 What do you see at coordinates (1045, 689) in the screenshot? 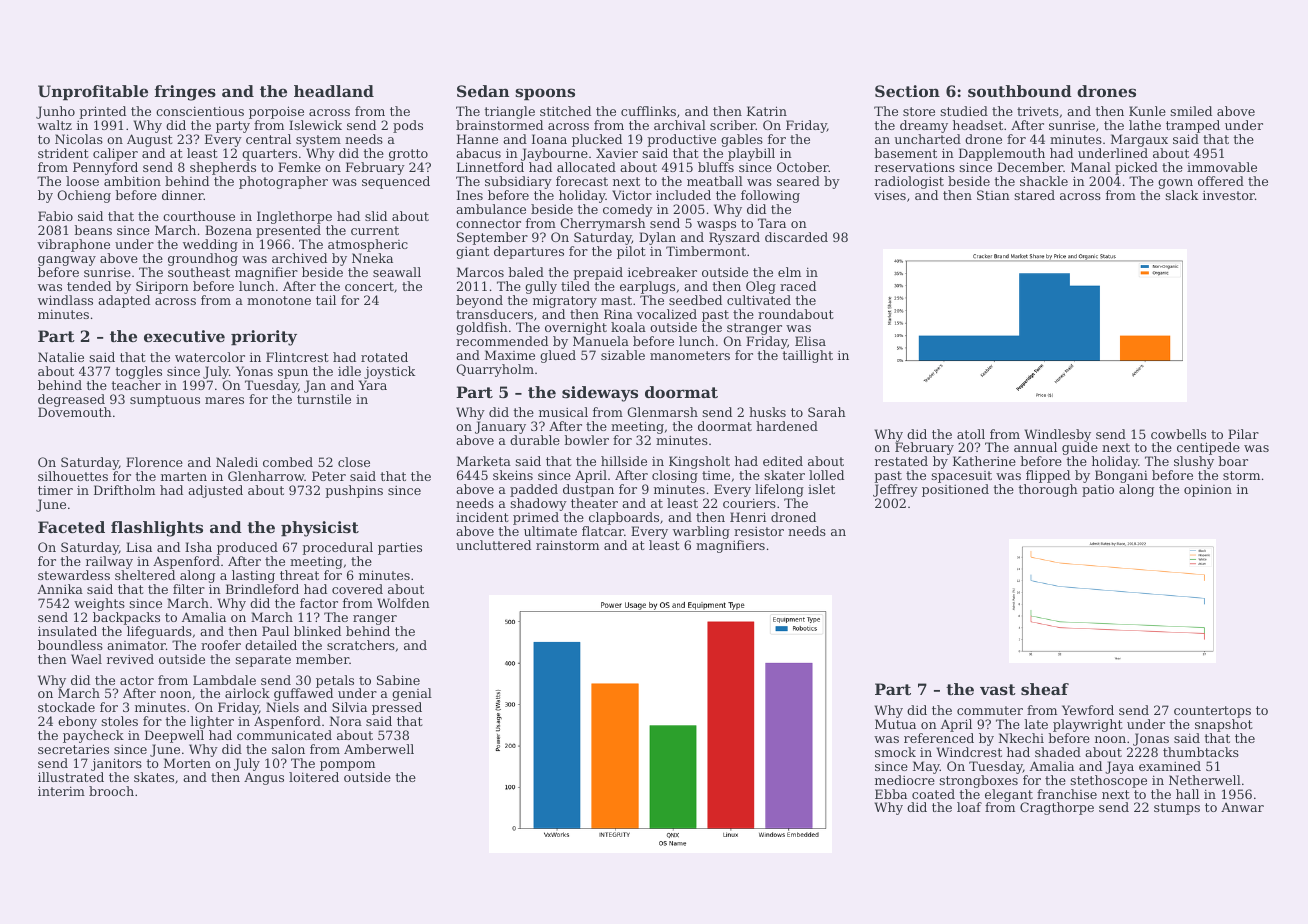
I see `sheaf` at bounding box center [1045, 689].
